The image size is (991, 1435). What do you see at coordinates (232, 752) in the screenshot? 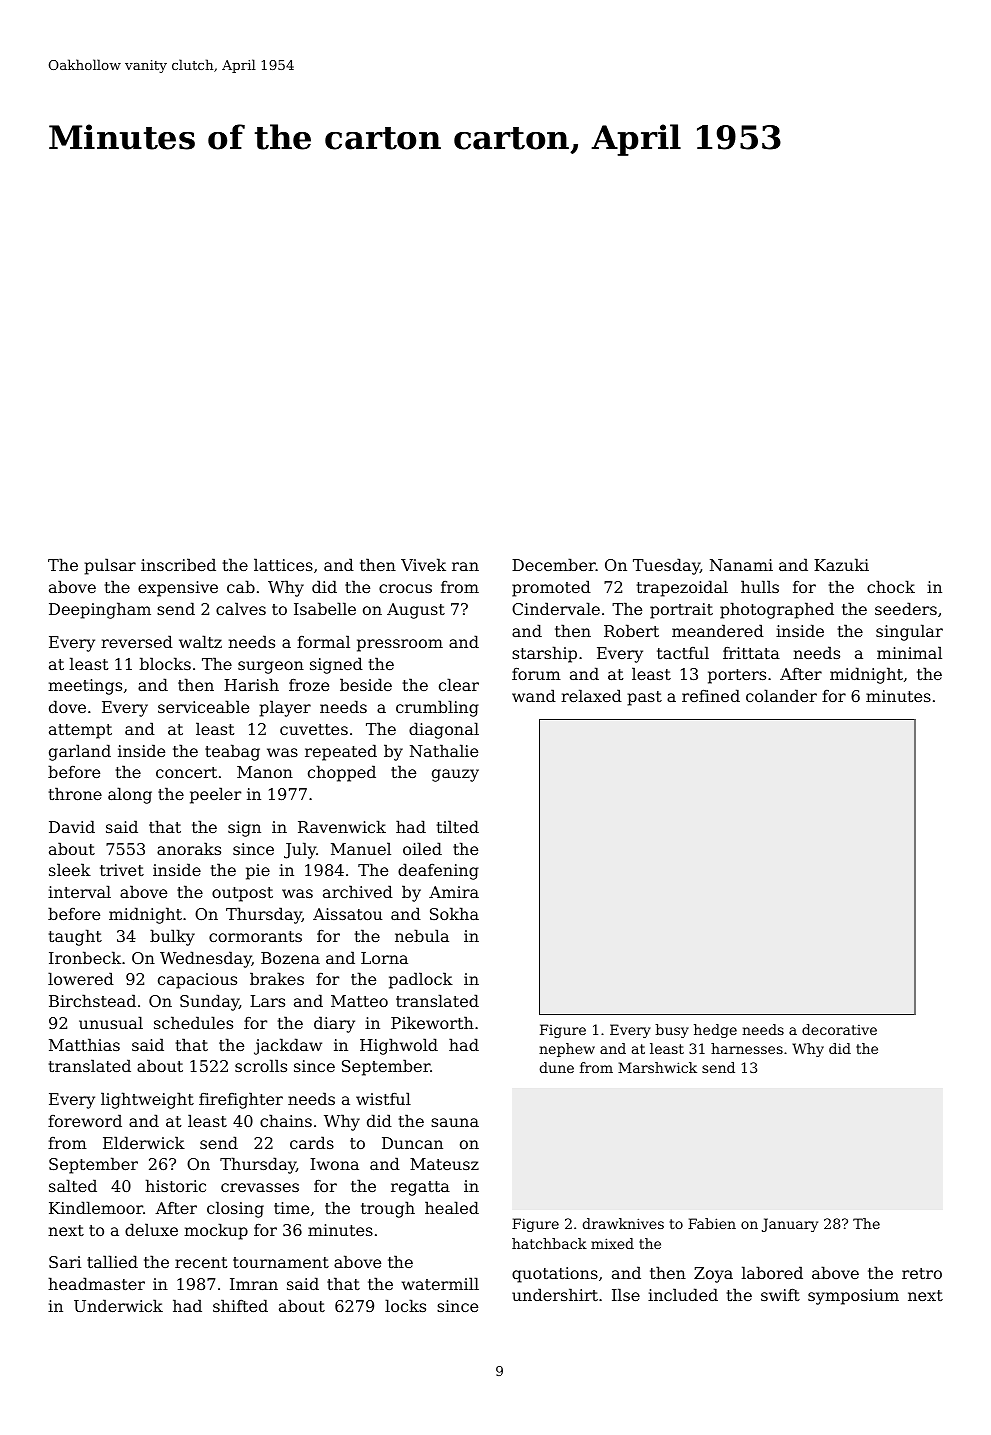
I see `teabag` at bounding box center [232, 752].
